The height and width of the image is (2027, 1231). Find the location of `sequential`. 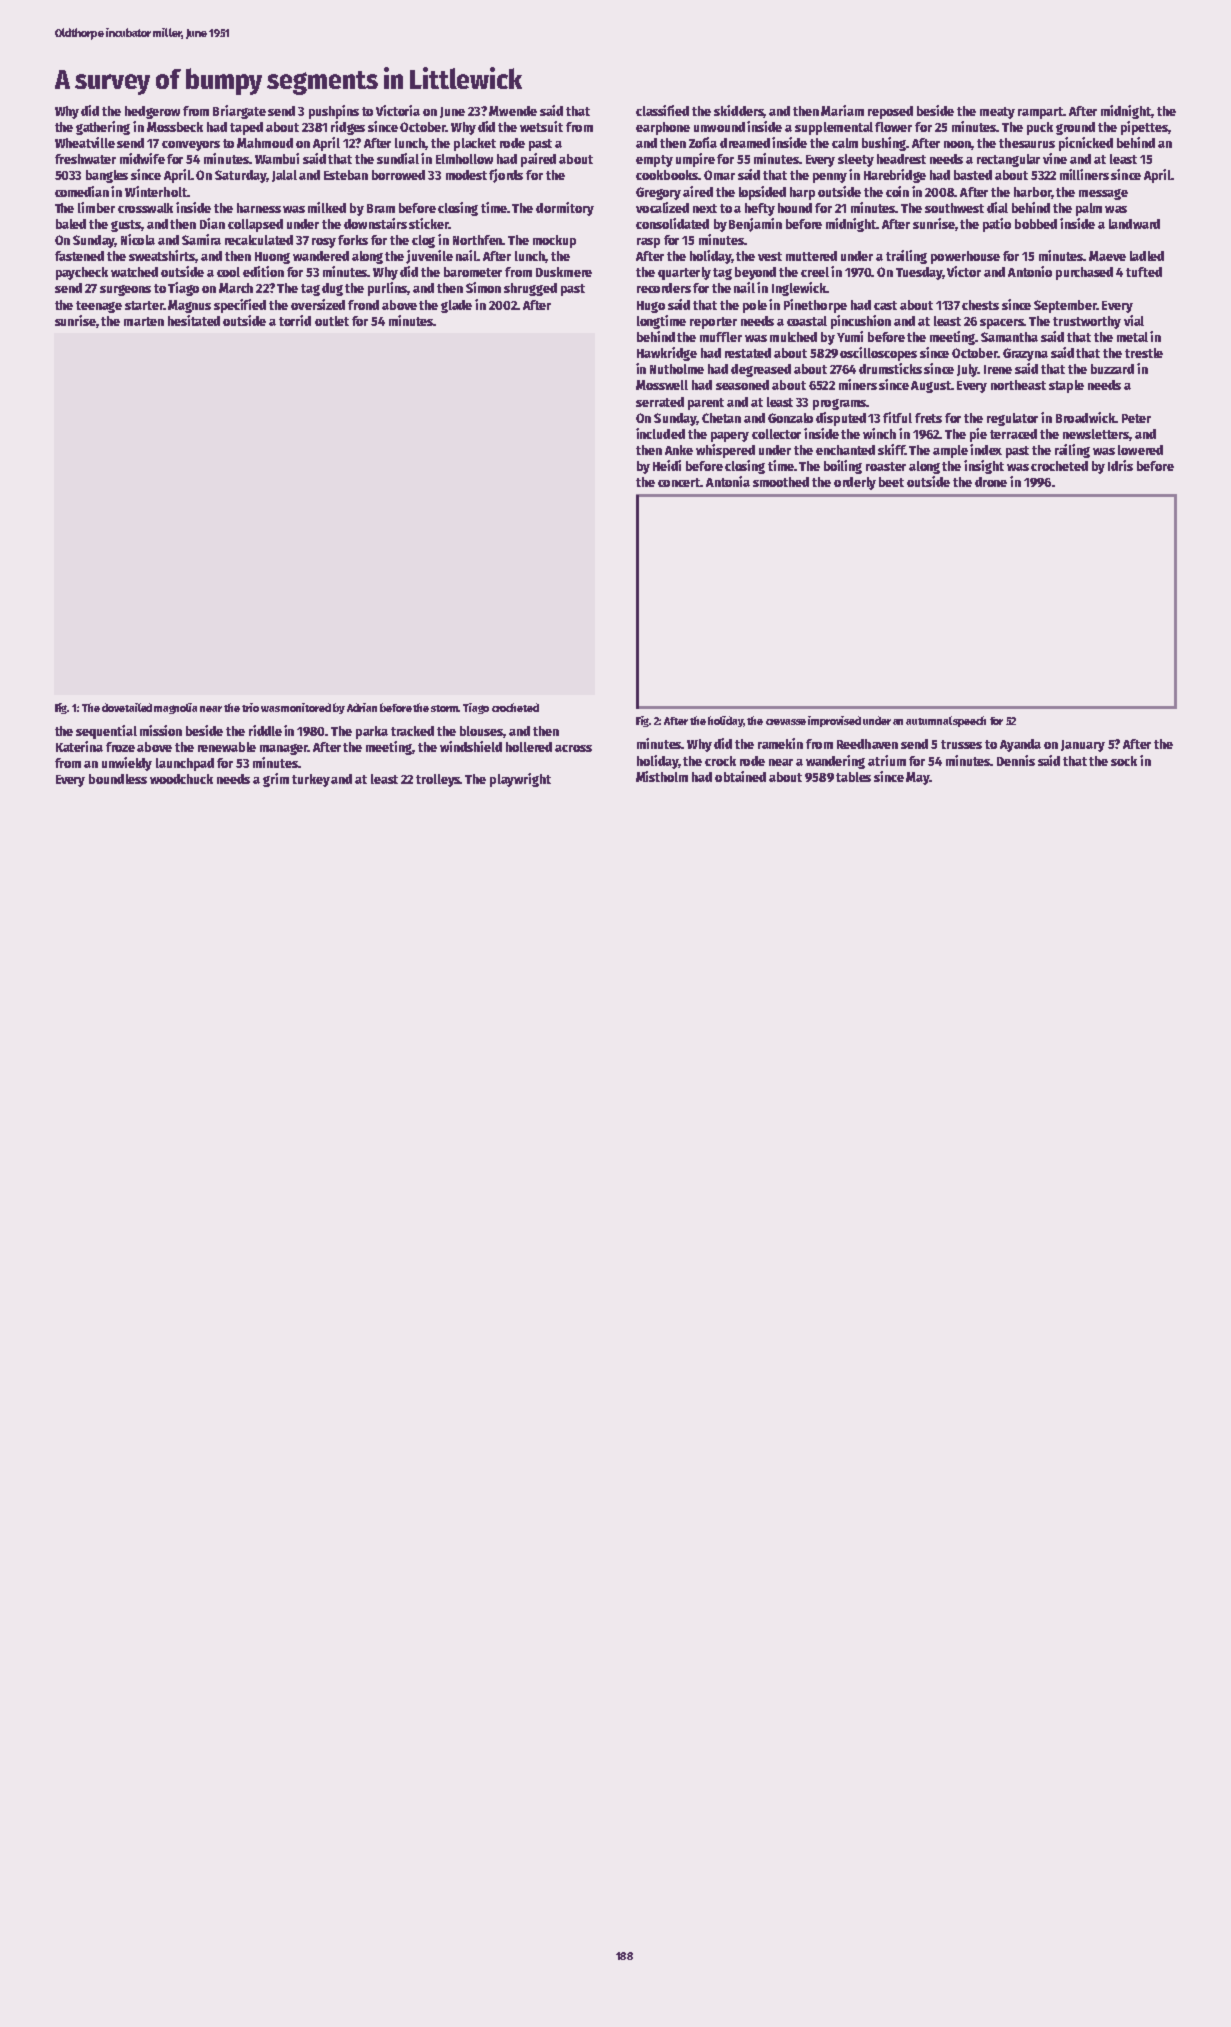

sequential is located at coordinates (106, 732).
